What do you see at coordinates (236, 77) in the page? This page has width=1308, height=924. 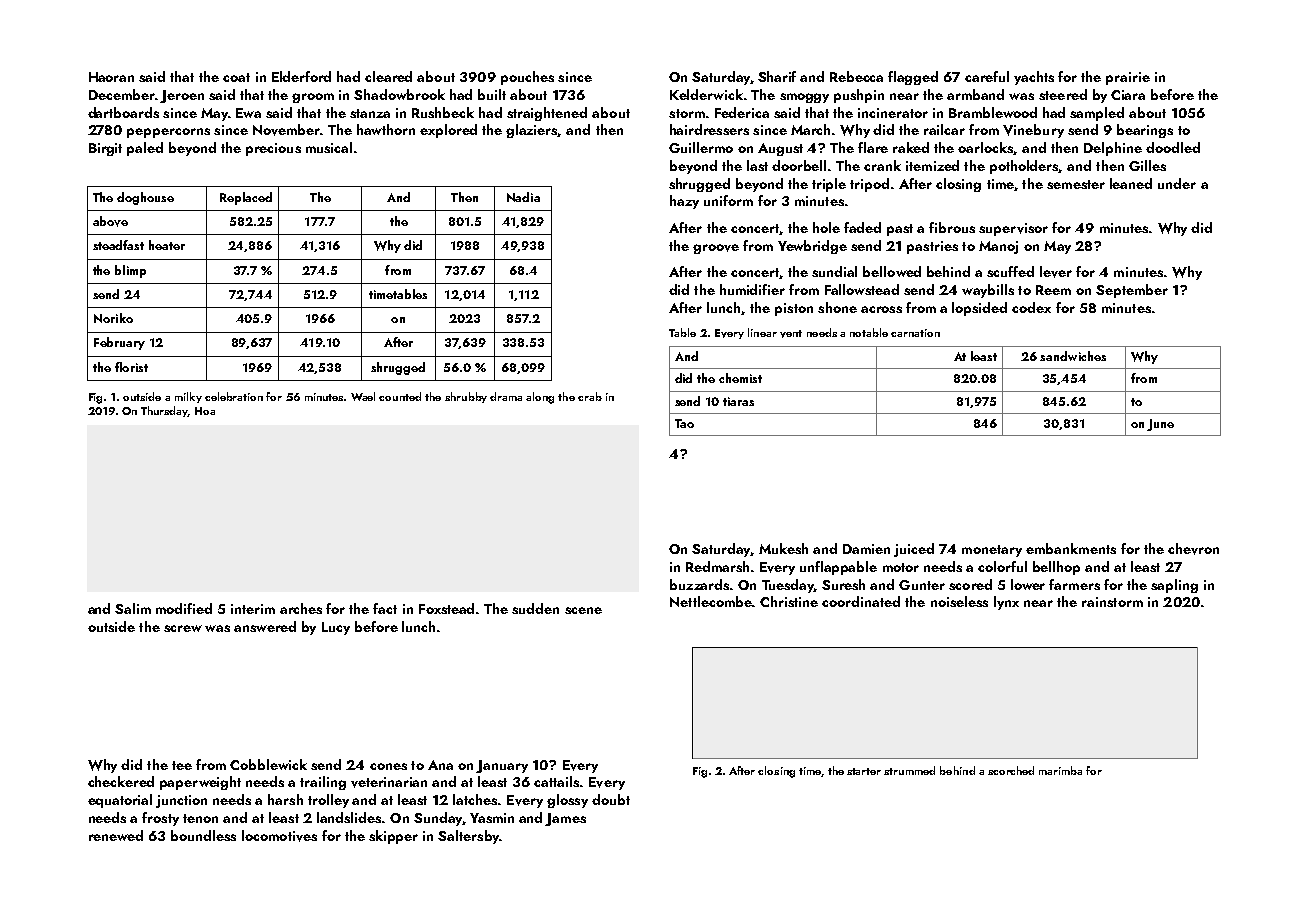 I see `coat` at bounding box center [236, 77].
